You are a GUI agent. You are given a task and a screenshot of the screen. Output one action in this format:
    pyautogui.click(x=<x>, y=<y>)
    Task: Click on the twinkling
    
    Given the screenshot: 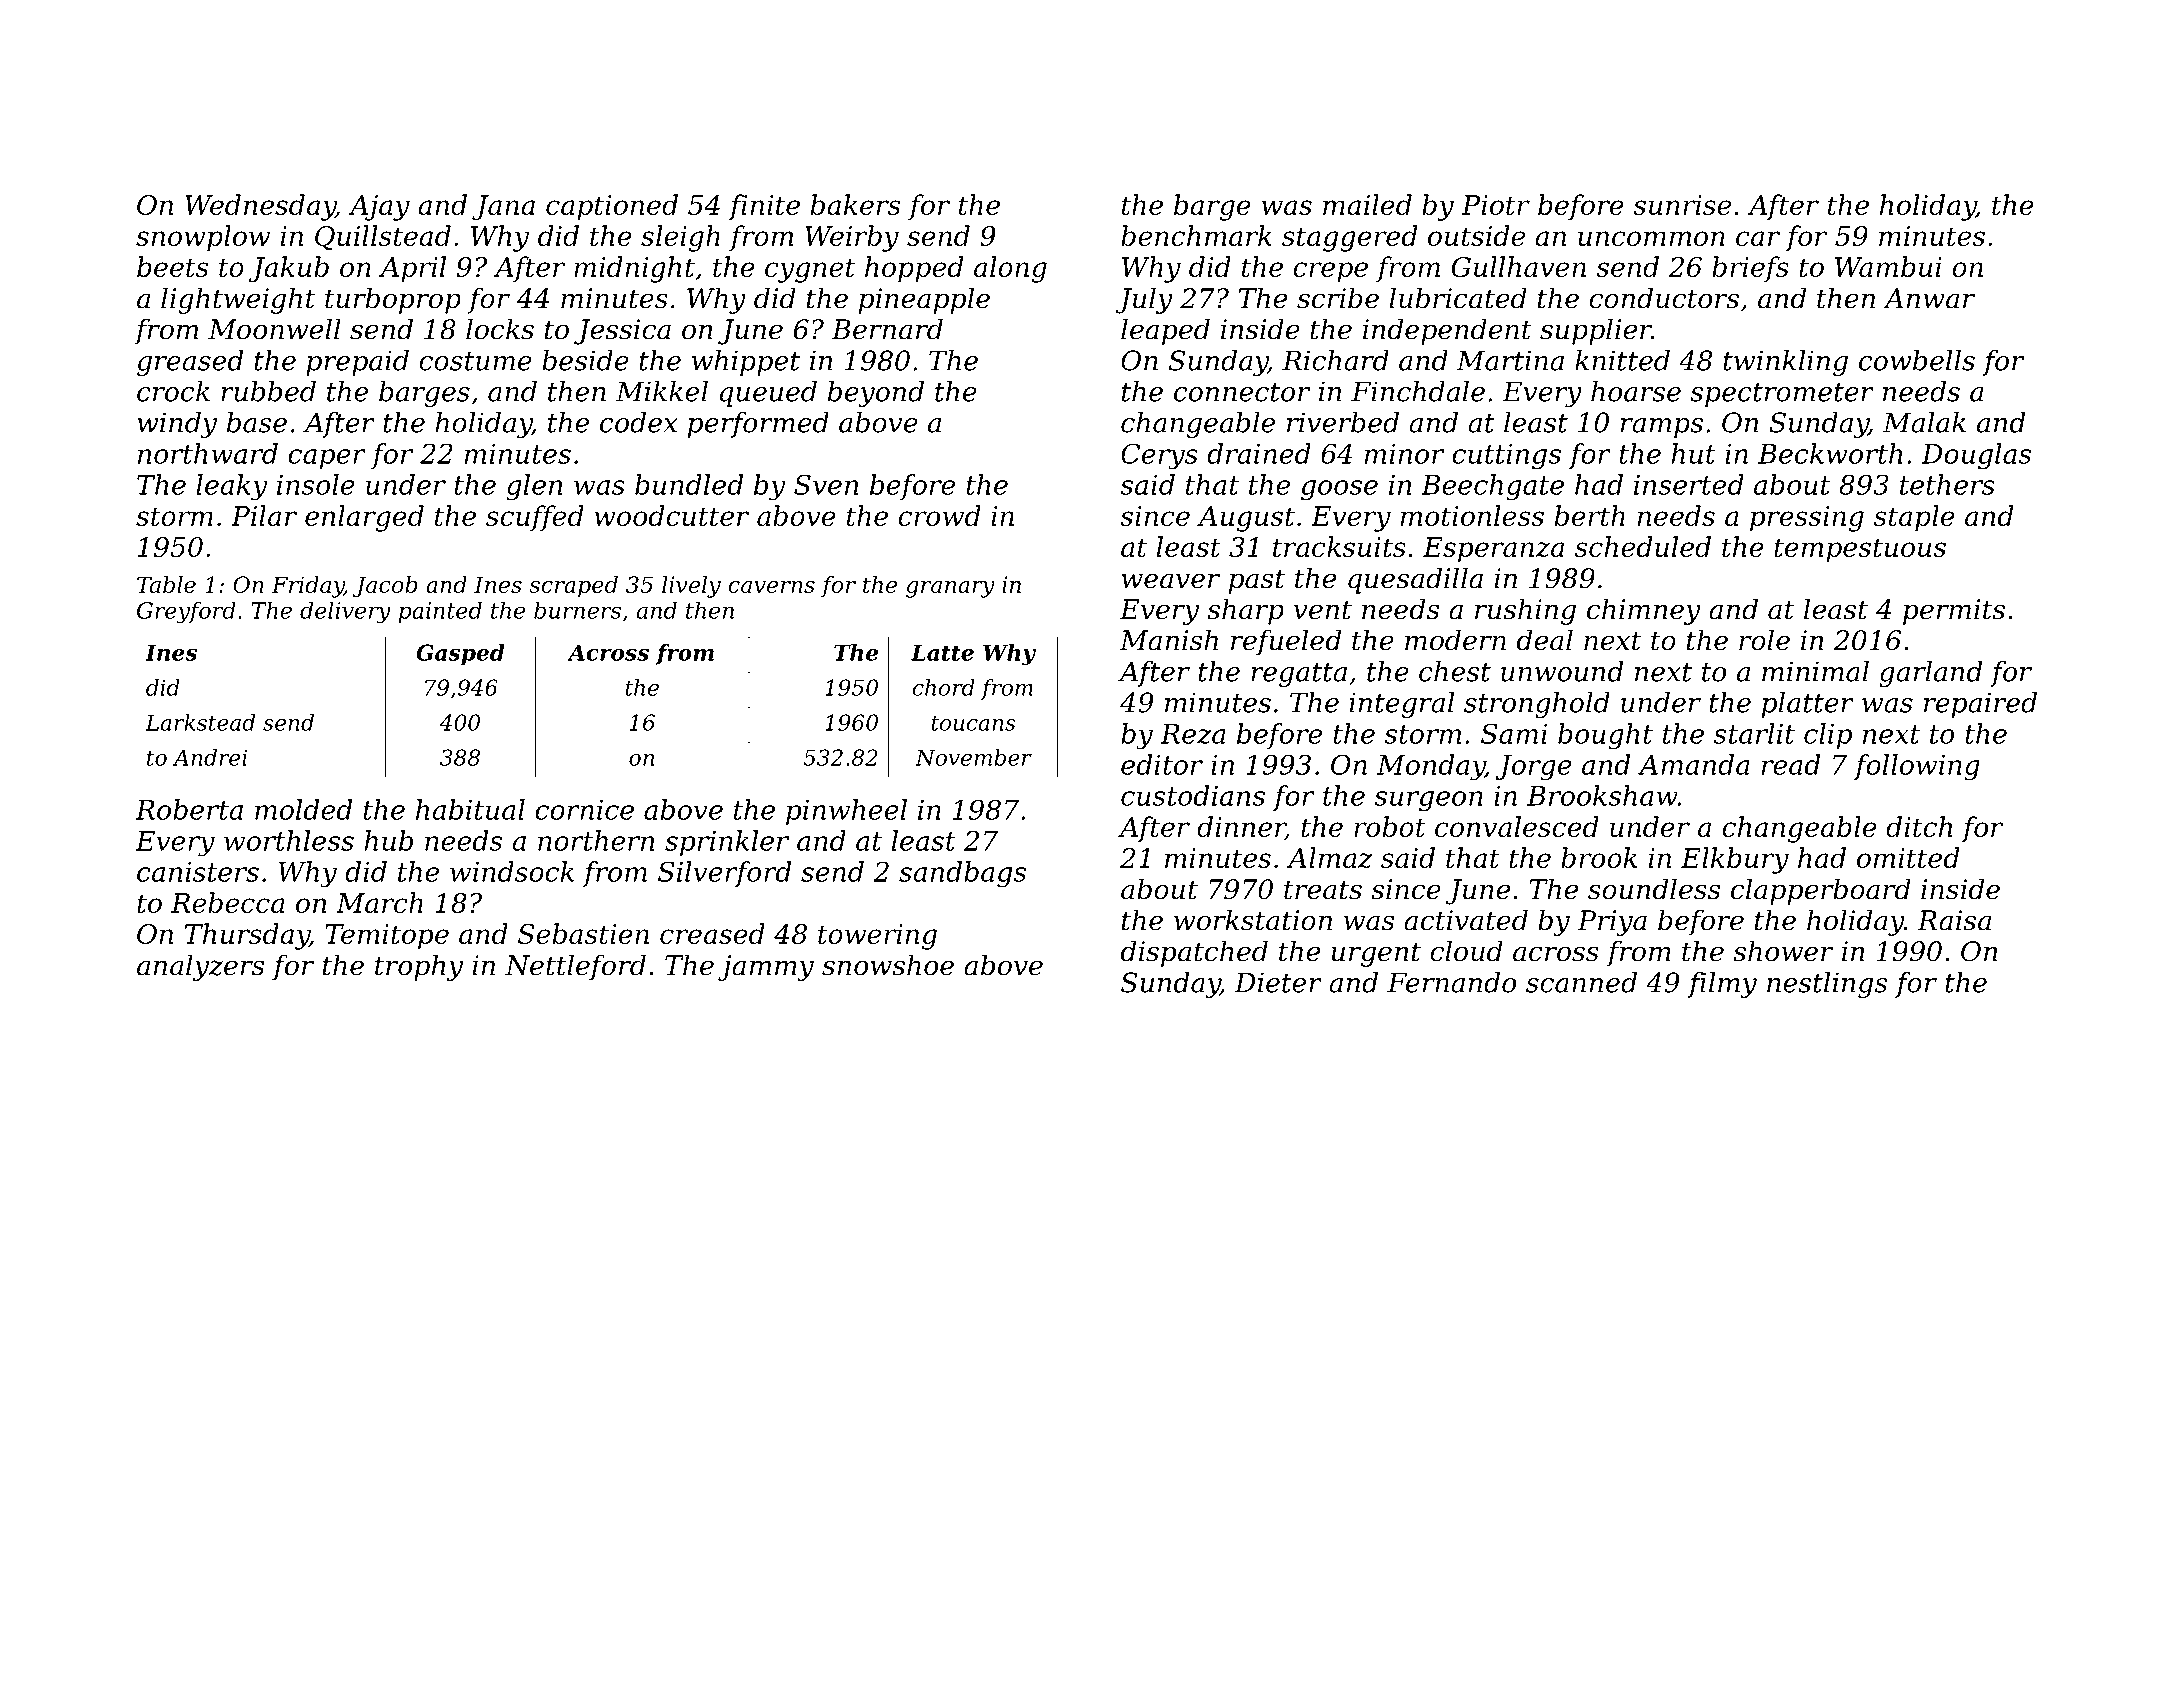 What is the action you would take?
    pyautogui.click(x=1785, y=363)
